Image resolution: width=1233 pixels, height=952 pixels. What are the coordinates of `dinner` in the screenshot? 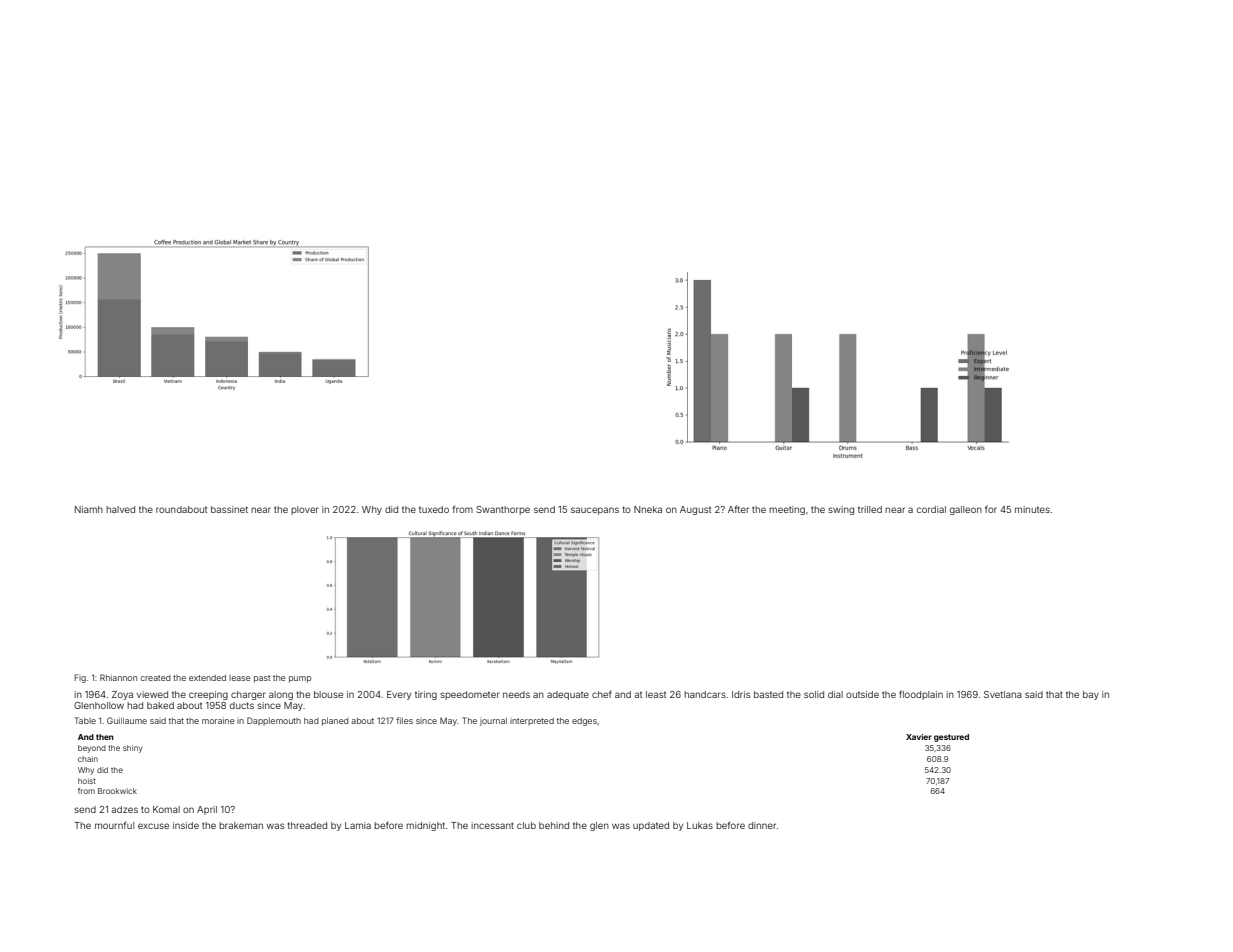 It's located at (762, 825).
